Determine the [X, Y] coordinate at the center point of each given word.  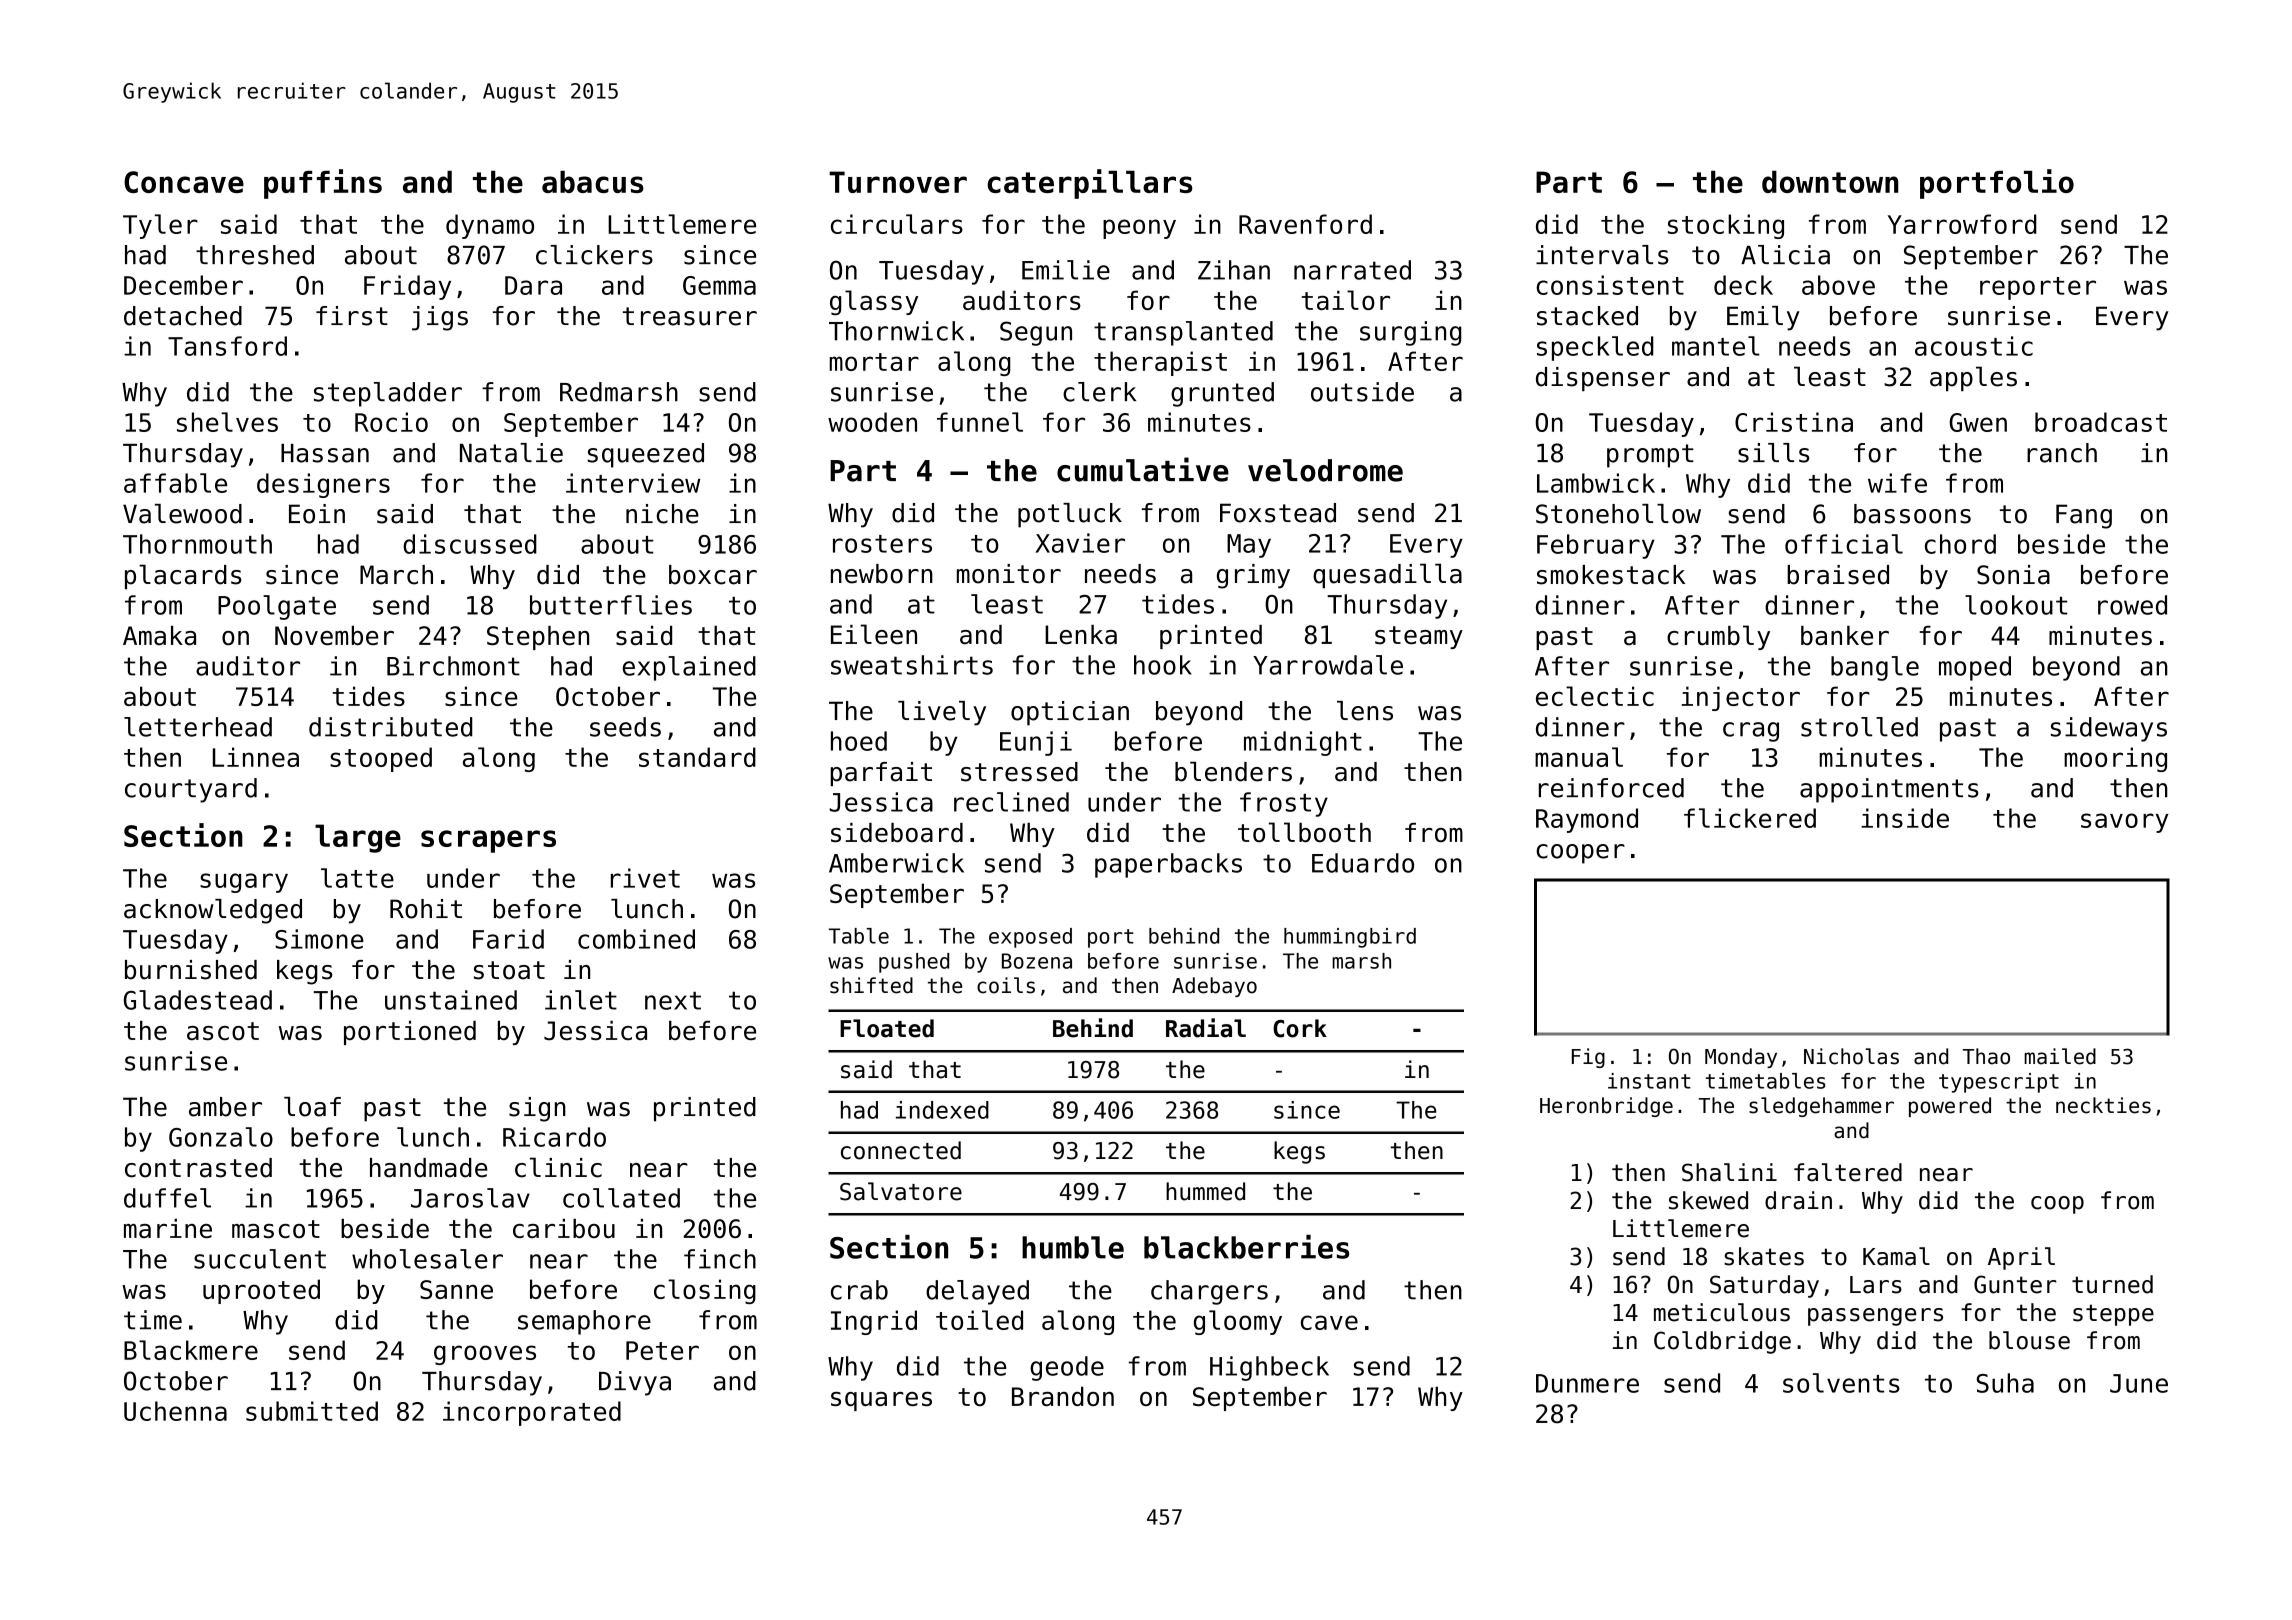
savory [2125, 823]
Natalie [511, 453]
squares [881, 1401]
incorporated [532, 1413]
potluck [1070, 515]
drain [1798, 1200]
